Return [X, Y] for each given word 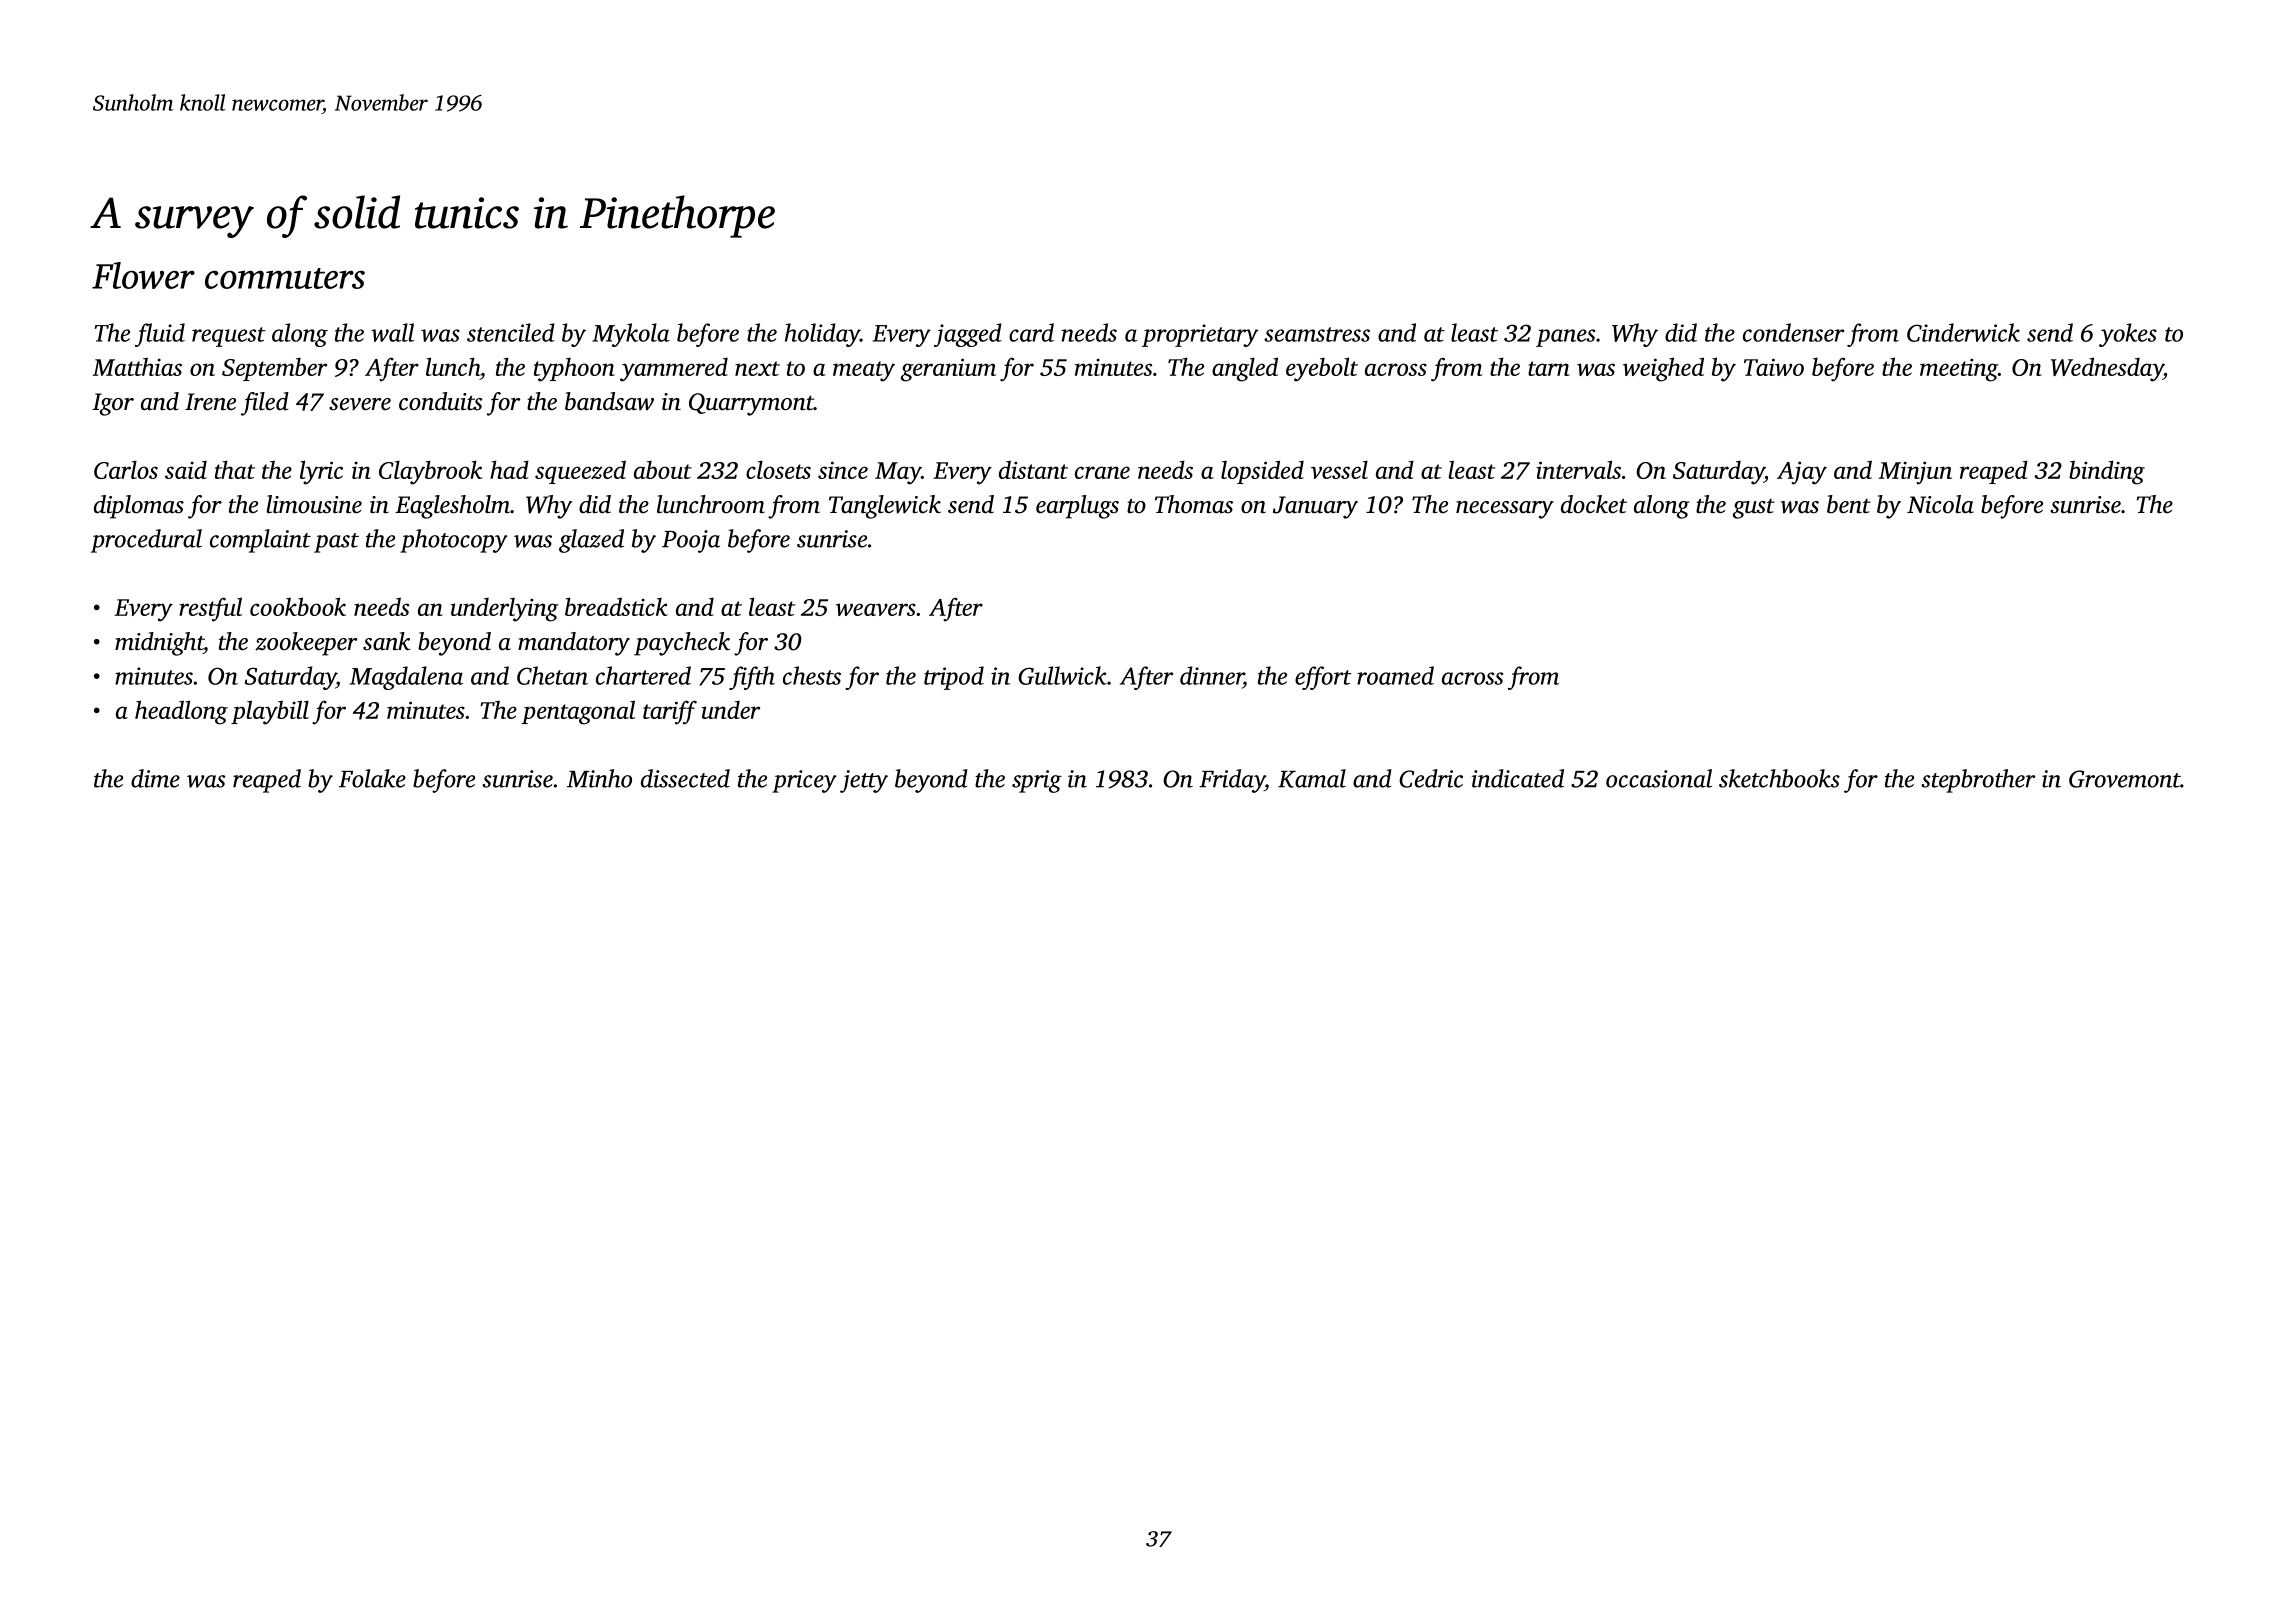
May [898, 473]
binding [2107, 472]
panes [1565, 338]
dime [155, 778]
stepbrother [1978, 781]
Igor [113, 404]
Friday [1232, 781]
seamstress [1317, 334]
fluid [160, 335]
